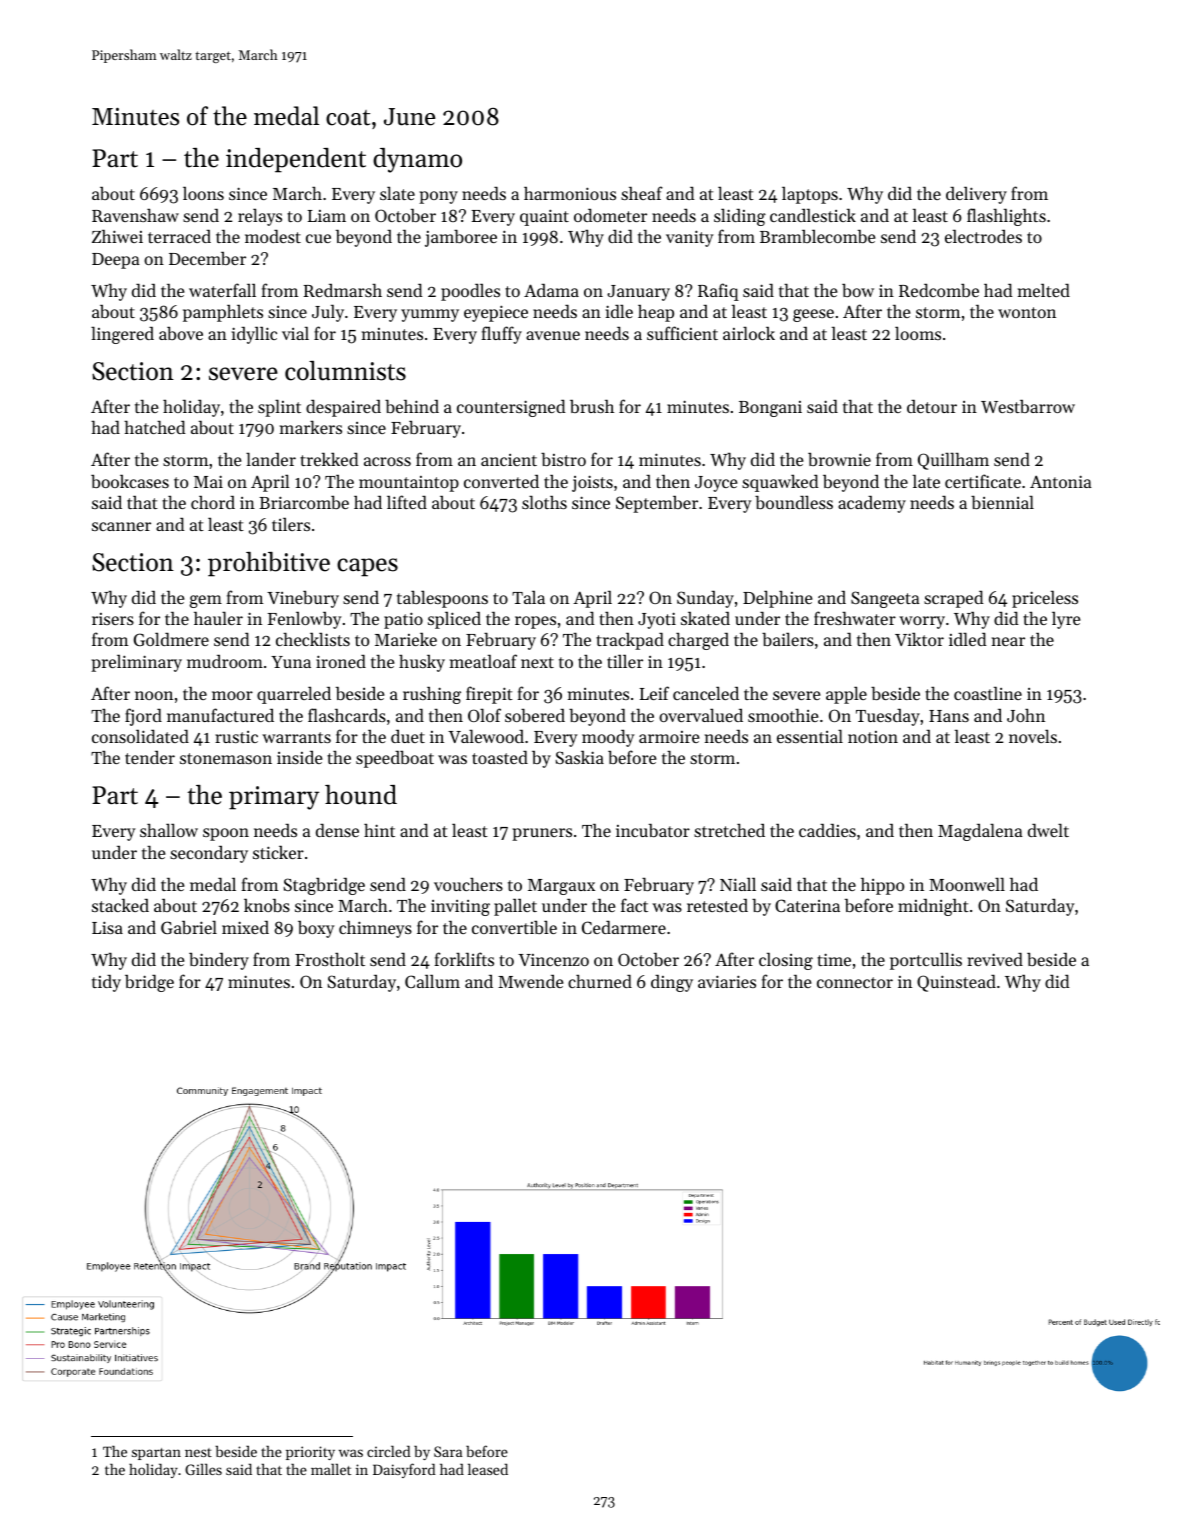 The image size is (1186, 1535). Describe the element at coordinates (705, 618) in the screenshot. I see `skated` at that location.
